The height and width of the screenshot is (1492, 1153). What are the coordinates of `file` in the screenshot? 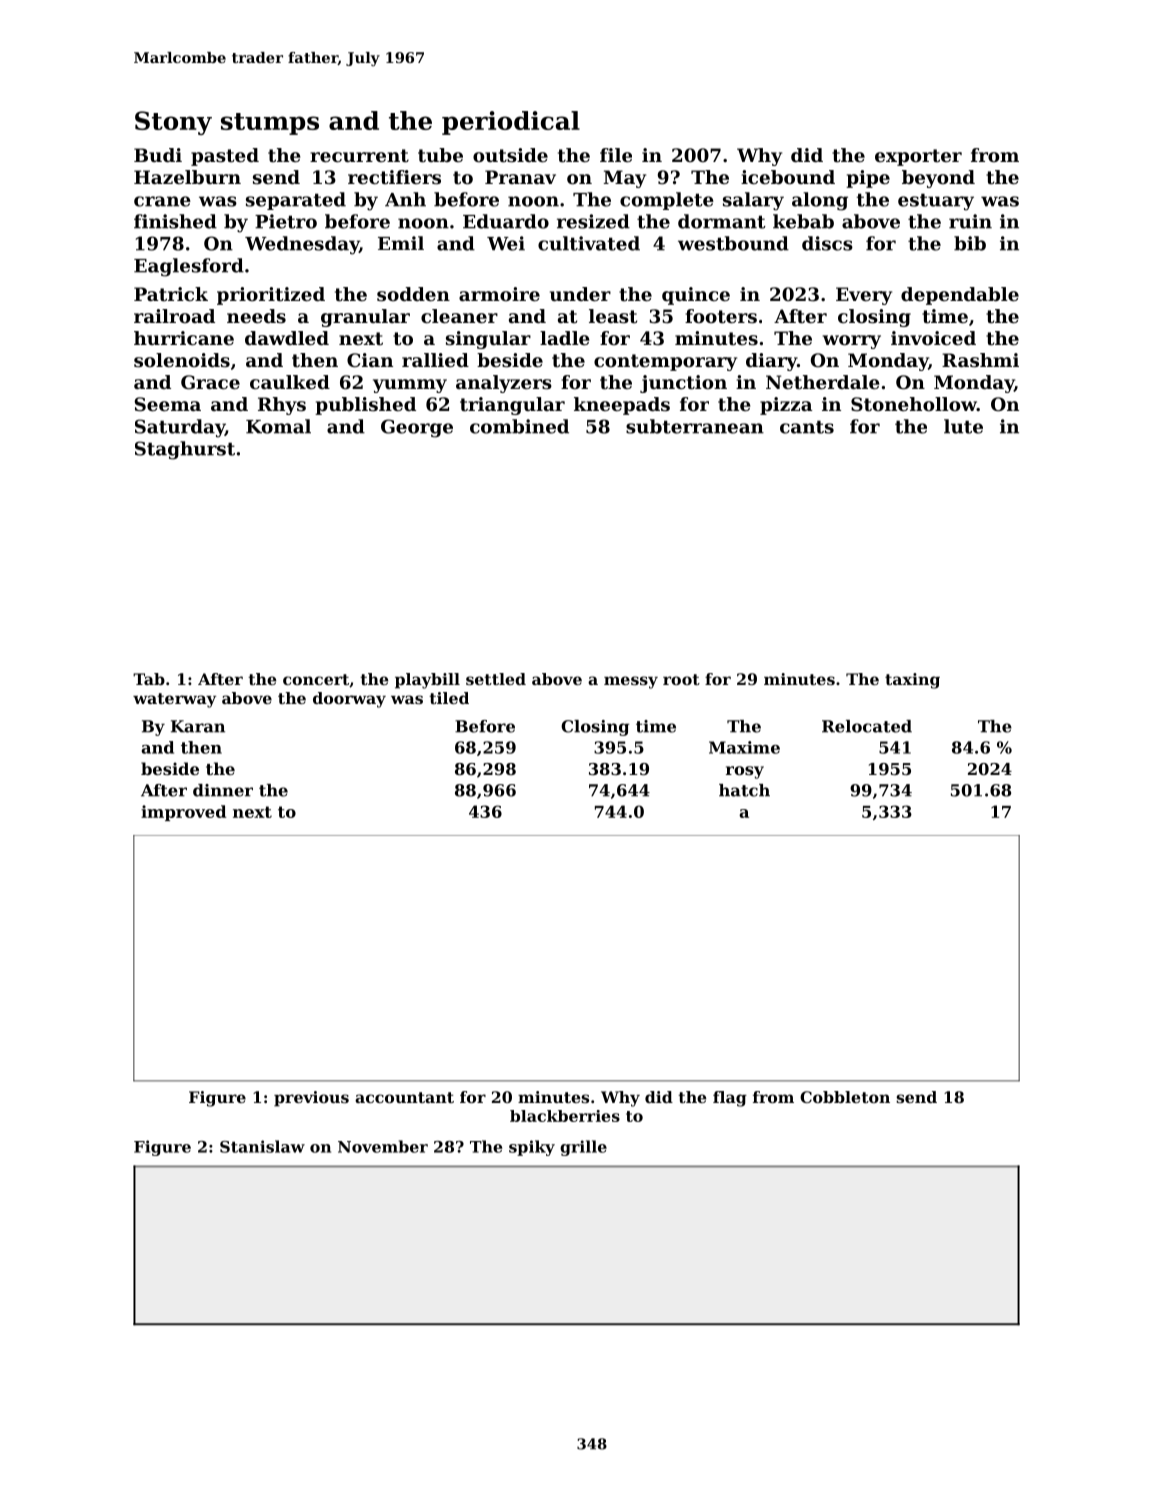 It's located at (616, 155).
